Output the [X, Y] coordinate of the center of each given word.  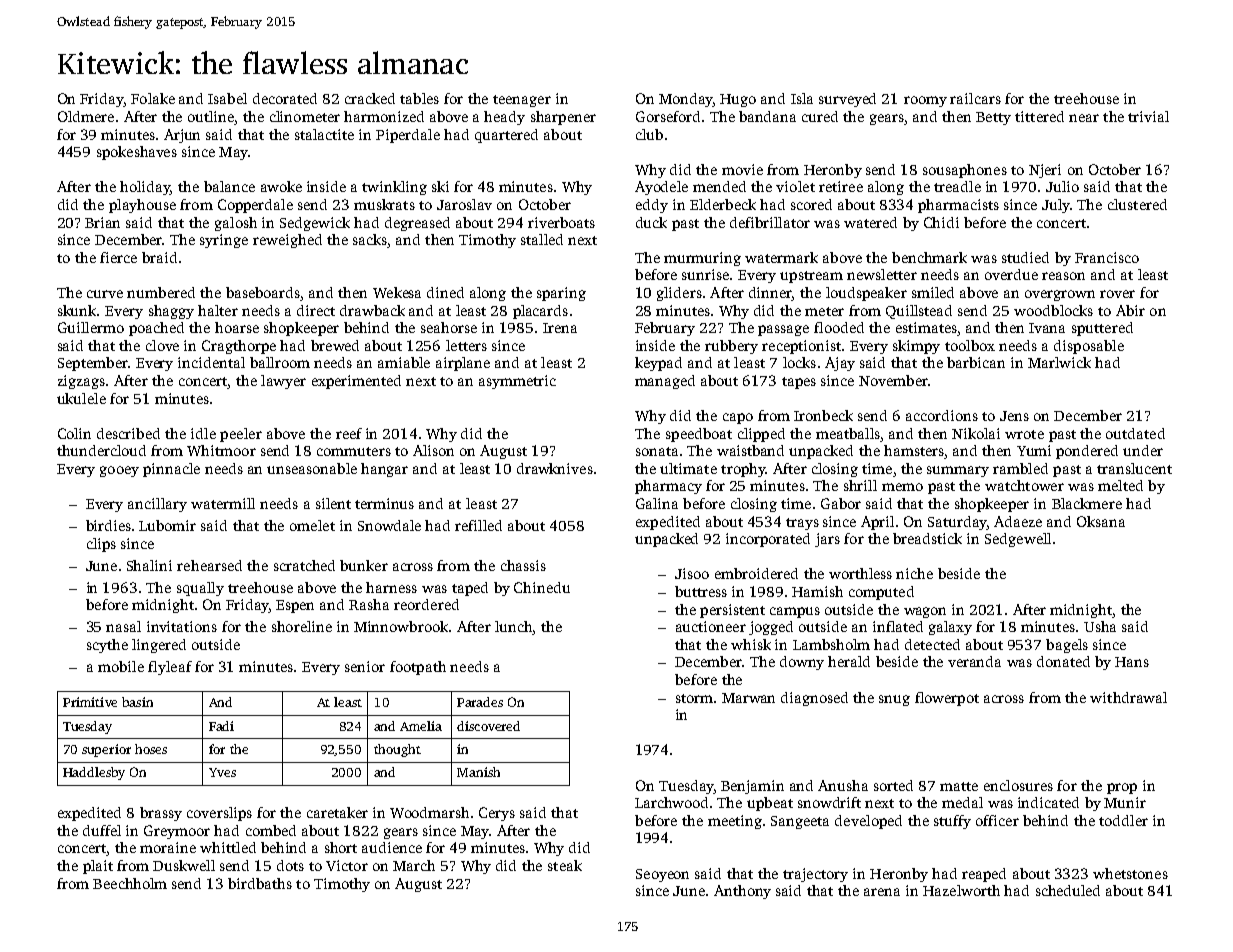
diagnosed [814, 699]
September [93, 364]
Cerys [497, 814]
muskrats [384, 204]
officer [997, 820]
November [893, 380]
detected [932, 644]
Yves [222, 772]
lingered [159, 646]
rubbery [731, 347]
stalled [542, 239]
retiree [841, 186]
